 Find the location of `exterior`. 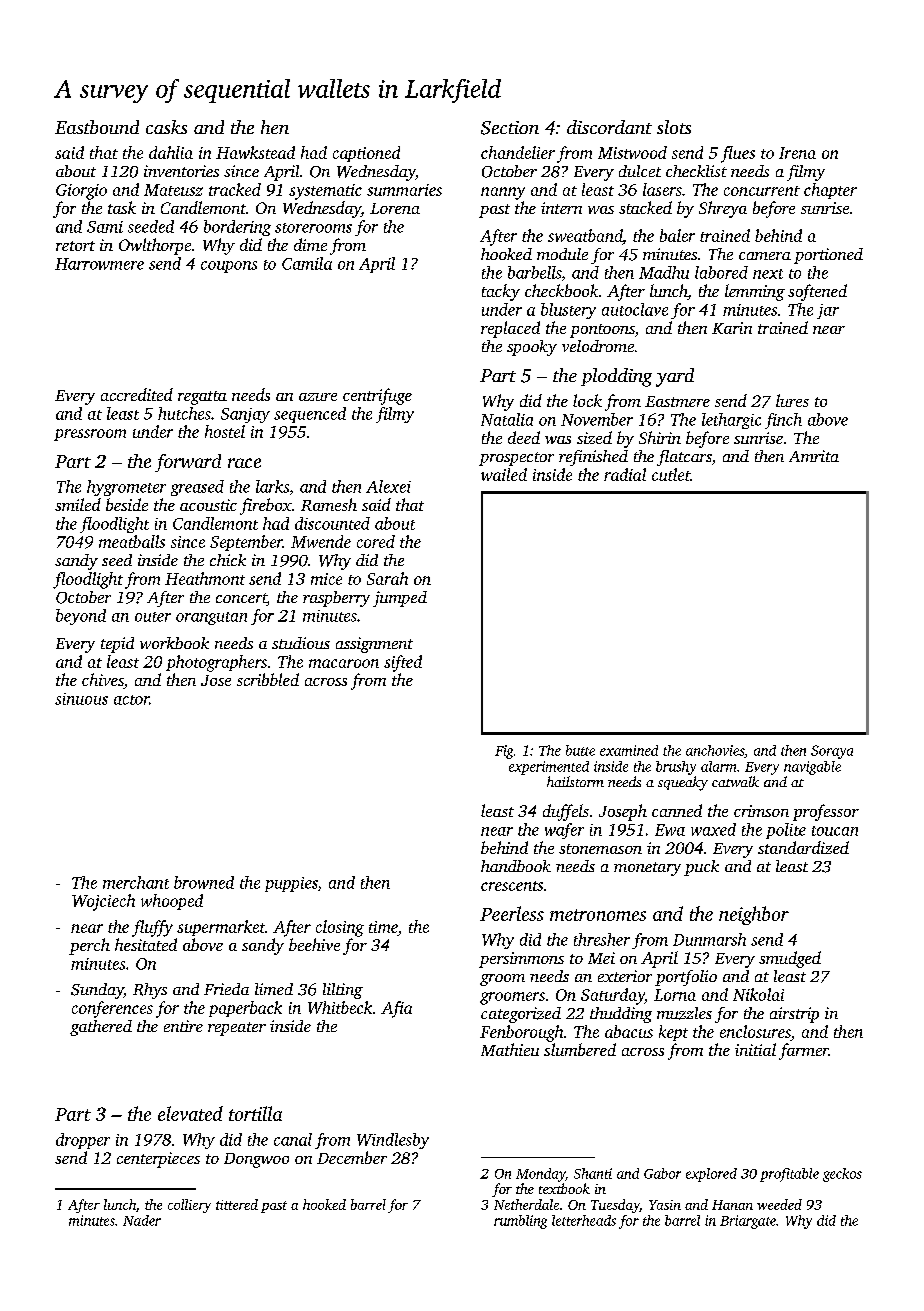

exterior is located at coordinates (625, 976).
